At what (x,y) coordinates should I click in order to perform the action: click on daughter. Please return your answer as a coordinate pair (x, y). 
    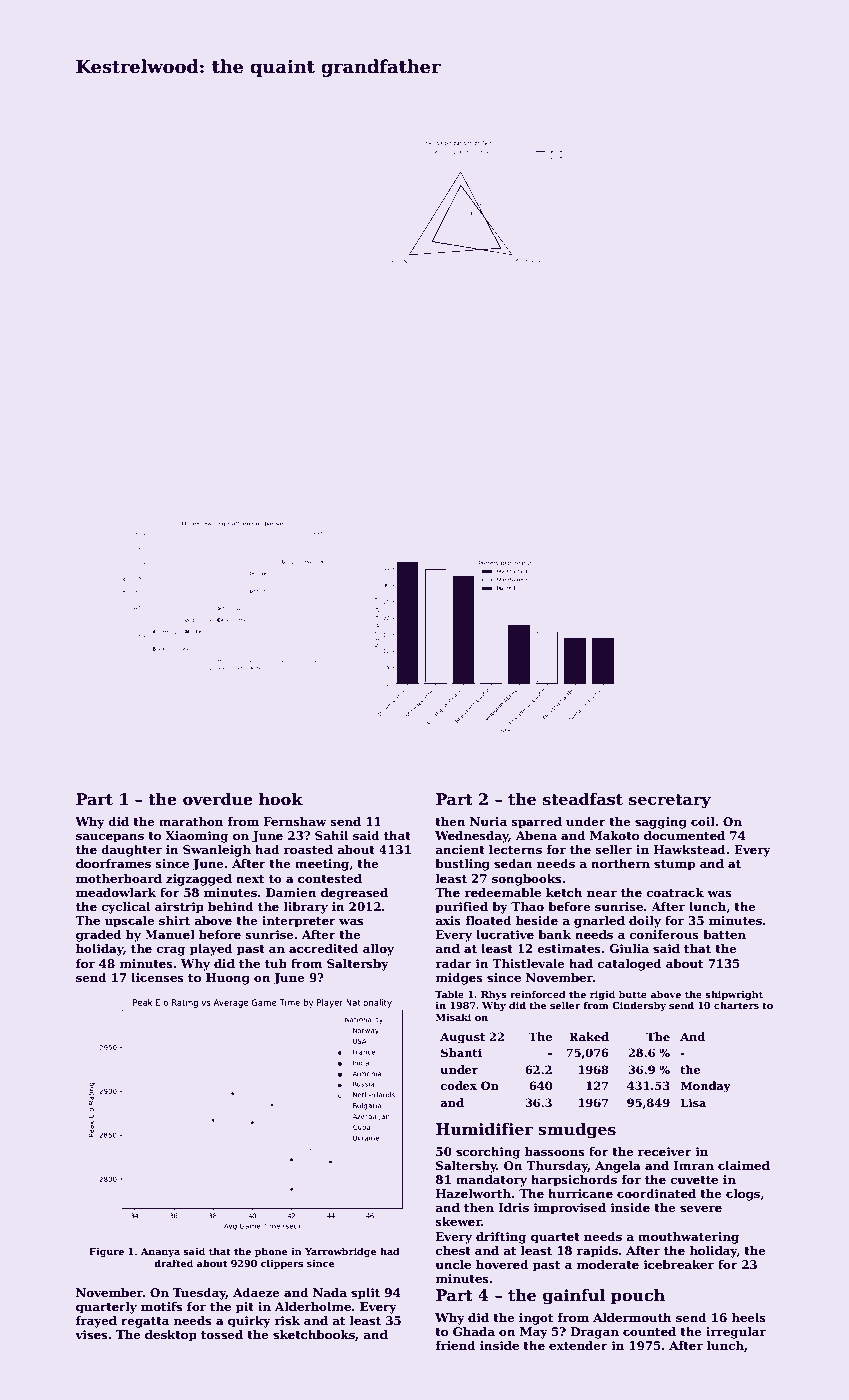
    Looking at the image, I should click on (131, 851).
